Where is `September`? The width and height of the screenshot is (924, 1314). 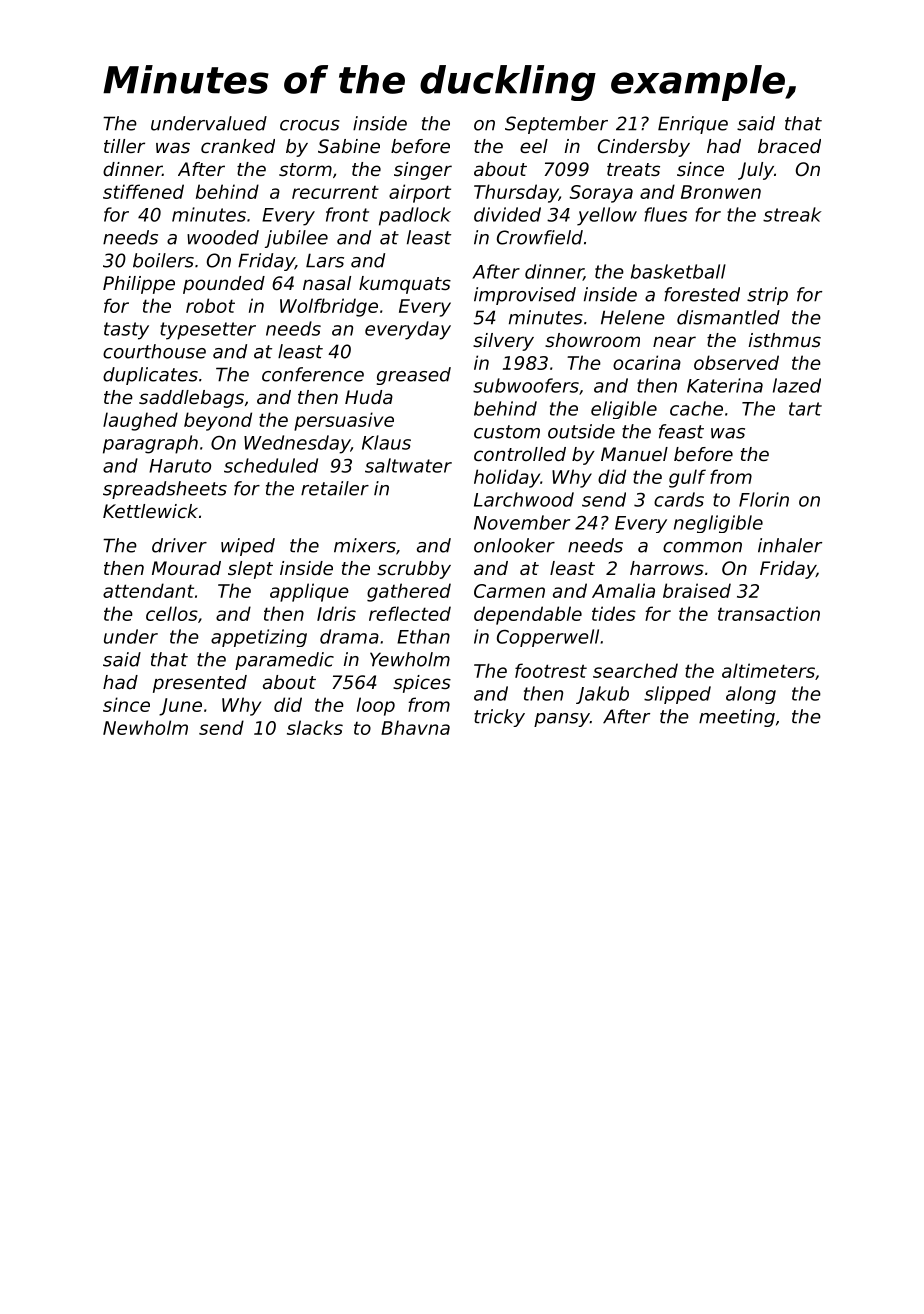
September is located at coordinates (556, 125).
